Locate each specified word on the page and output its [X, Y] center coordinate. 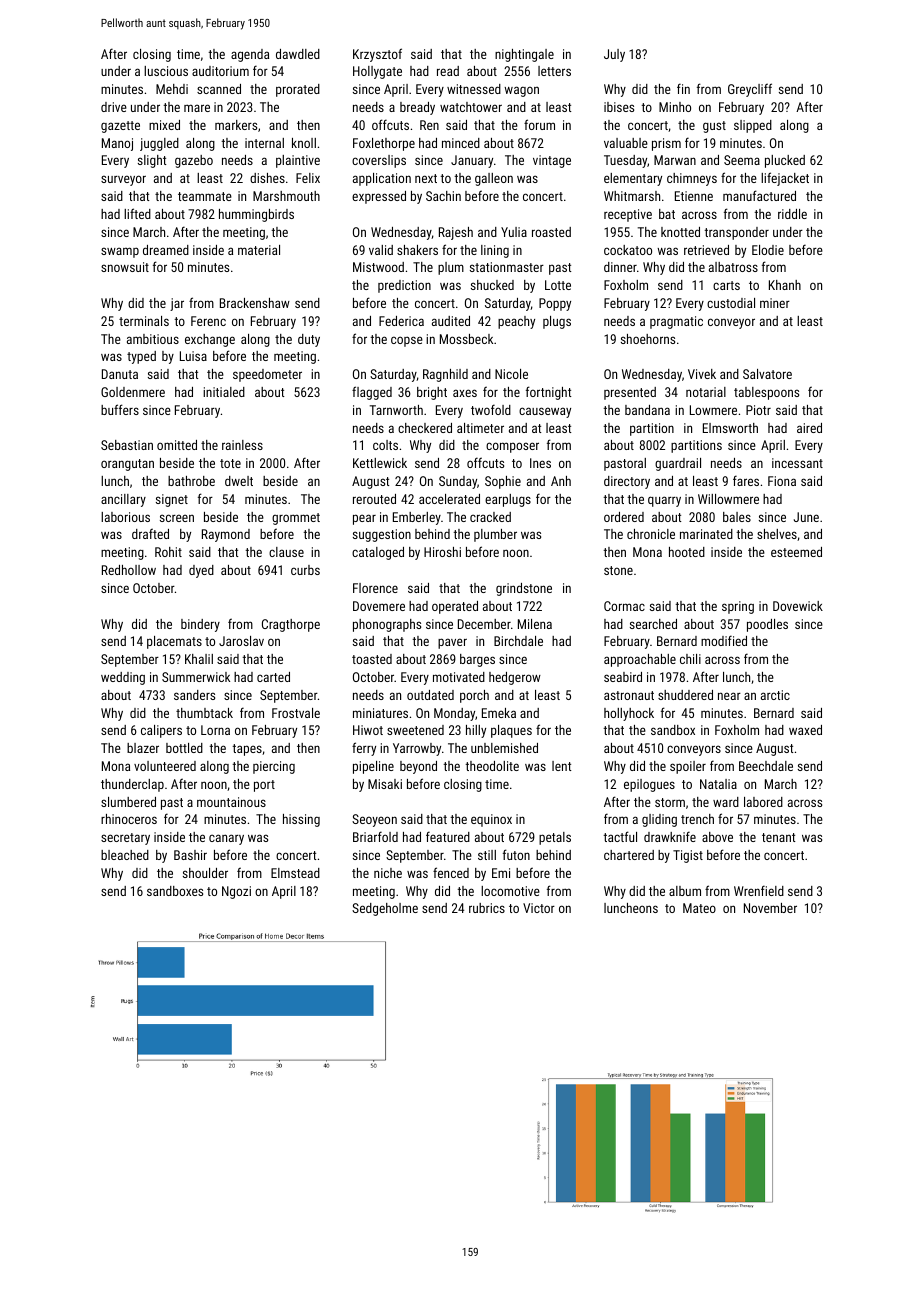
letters [554, 71]
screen [177, 518]
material [259, 250]
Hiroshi [442, 552]
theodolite [492, 766]
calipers [161, 731]
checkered [425, 428]
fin [683, 88]
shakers [417, 250]
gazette [120, 127]
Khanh [785, 285]
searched [653, 624]
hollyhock [629, 714]
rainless [242, 445]
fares [746, 480]
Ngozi [236, 892]
